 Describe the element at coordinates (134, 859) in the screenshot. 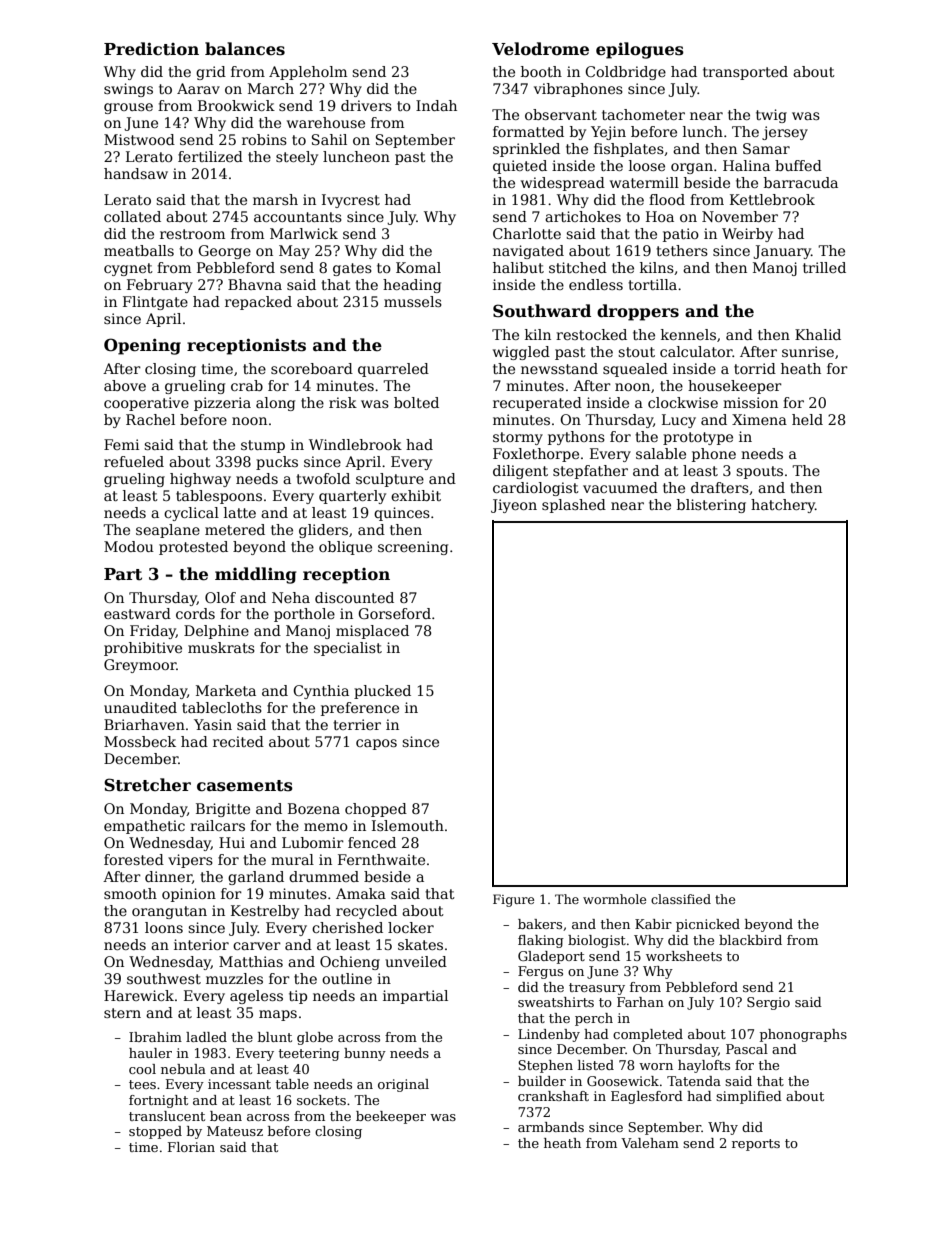

I see `forested` at that location.
